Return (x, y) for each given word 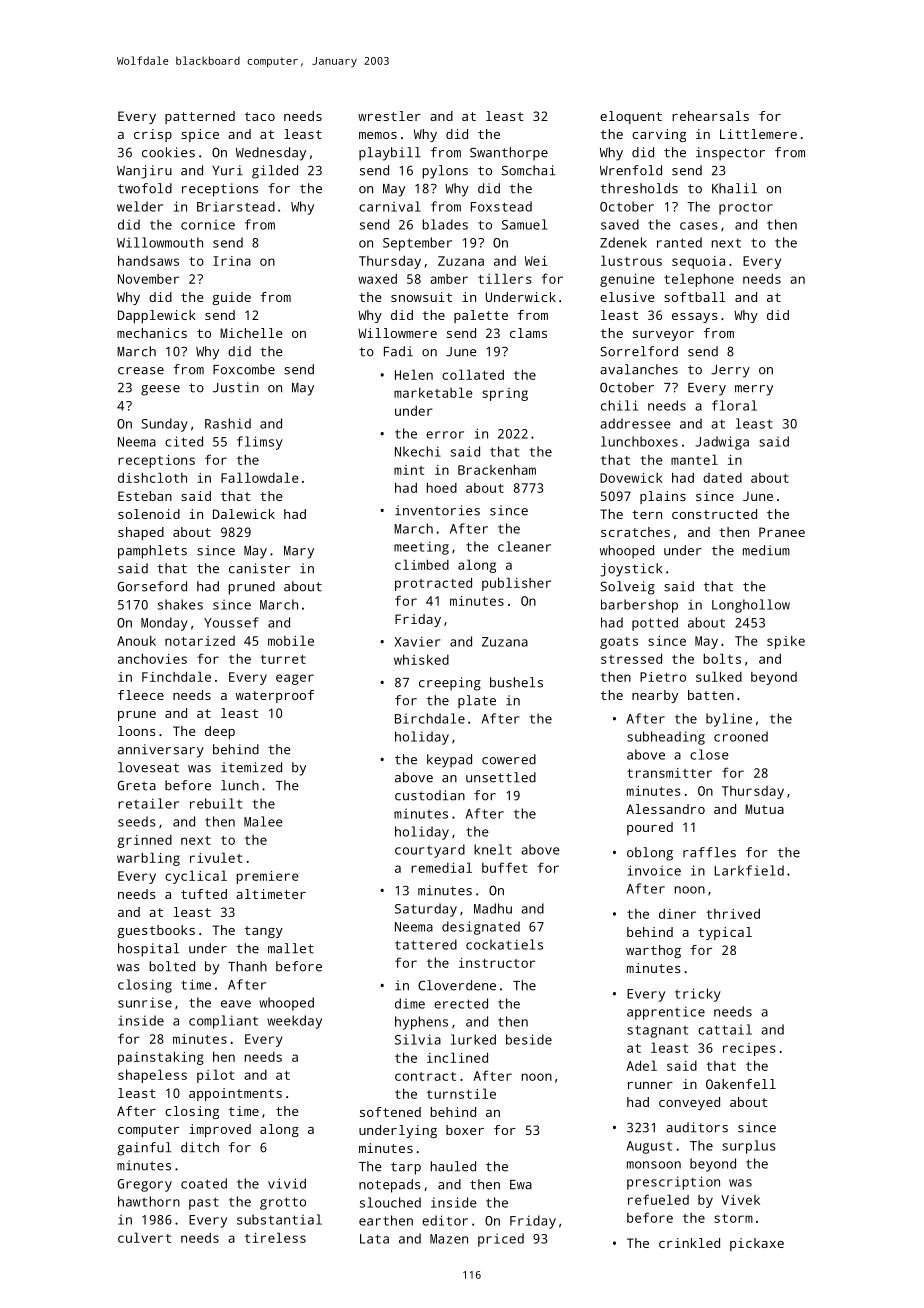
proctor (746, 208)
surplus (749, 1147)
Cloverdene (457, 985)
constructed (714, 514)
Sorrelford (639, 351)
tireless (275, 1237)
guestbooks (156, 931)
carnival (390, 206)
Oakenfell (741, 1084)
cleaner (524, 546)
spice (200, 135)
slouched (390, 1202)
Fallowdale (260, 477)
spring (505, 394)
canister (259, 568)
